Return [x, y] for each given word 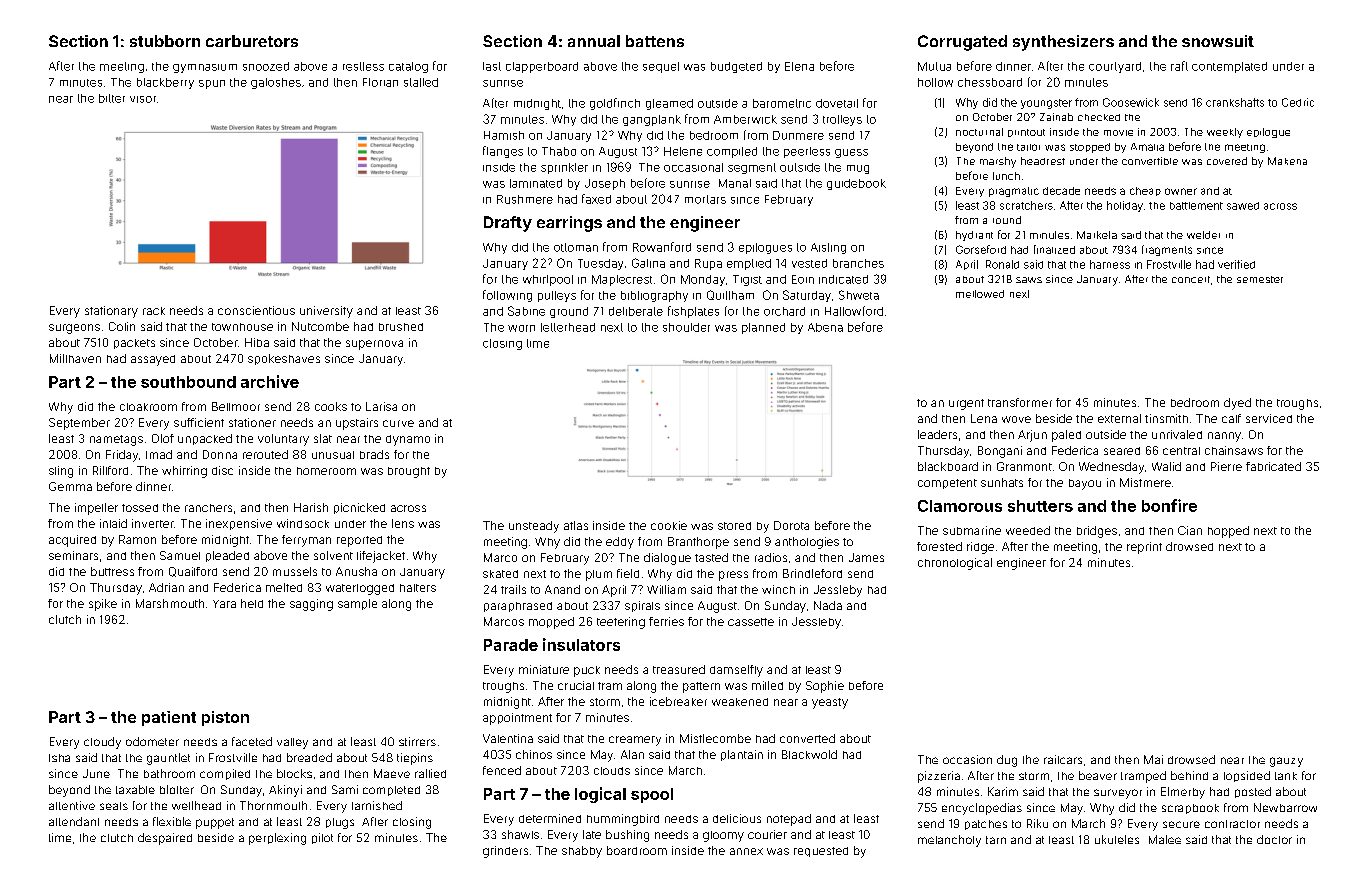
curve [398, 423]
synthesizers [1063, 43]
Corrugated [962, 43]
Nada [828, 605]
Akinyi [285, 791]
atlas [576, 525]
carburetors [252, 41]
